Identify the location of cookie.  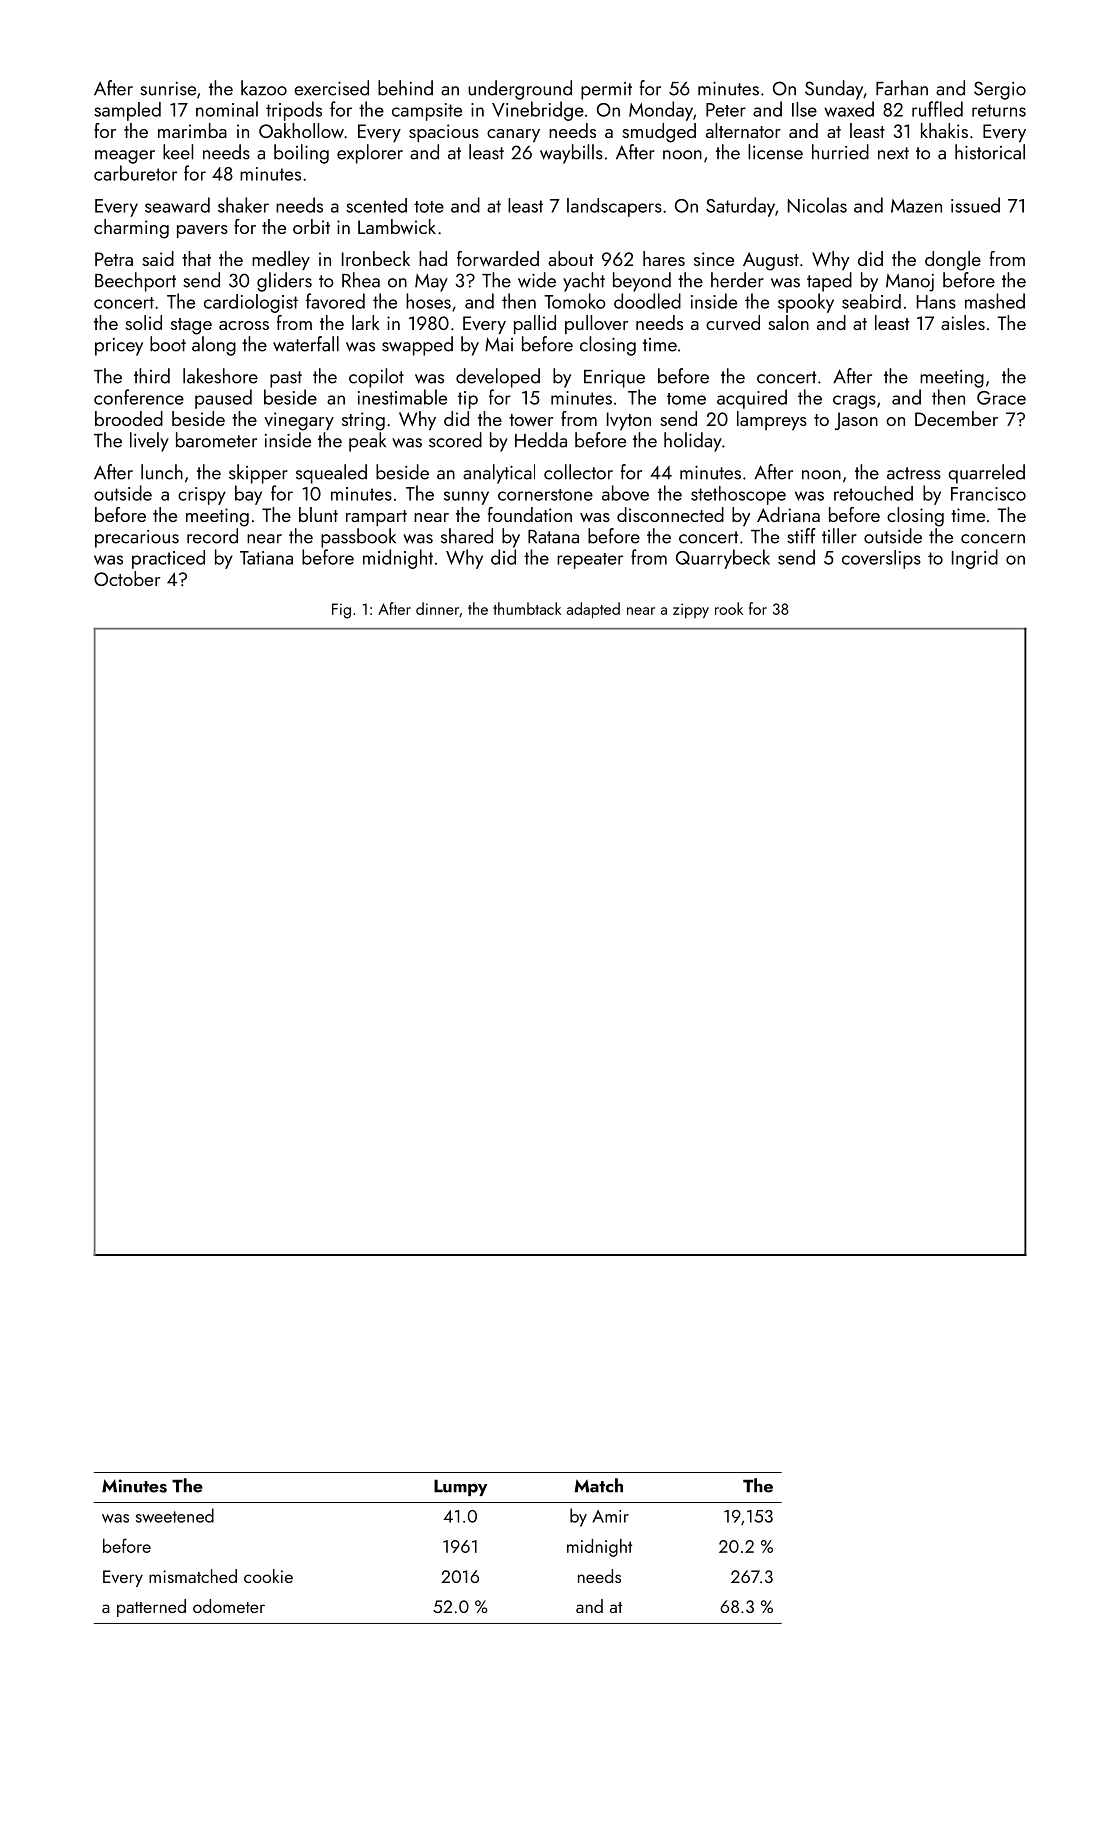
(268, 1576).
